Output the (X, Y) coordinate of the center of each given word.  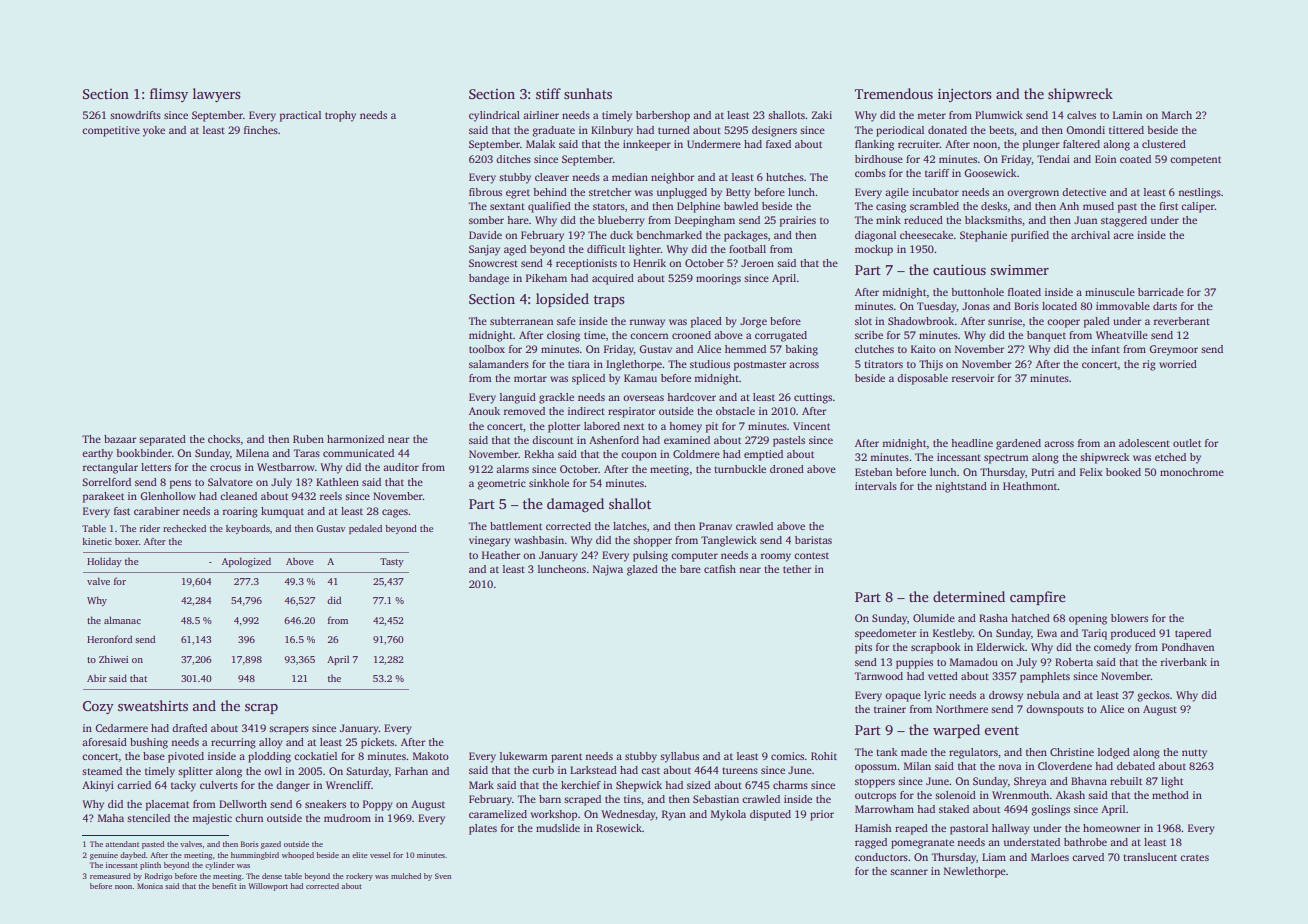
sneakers (325, 804)
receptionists (586, 264)
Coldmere (696, 454)
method (1170, 795)
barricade (1161, 292)
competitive (111, 131)
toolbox (487, 349)
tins (632, 799)
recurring (233, 743)
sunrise (1005, 321)
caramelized (498, 814)
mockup (874, 250)
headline (972, 443)
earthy (97, 454)
